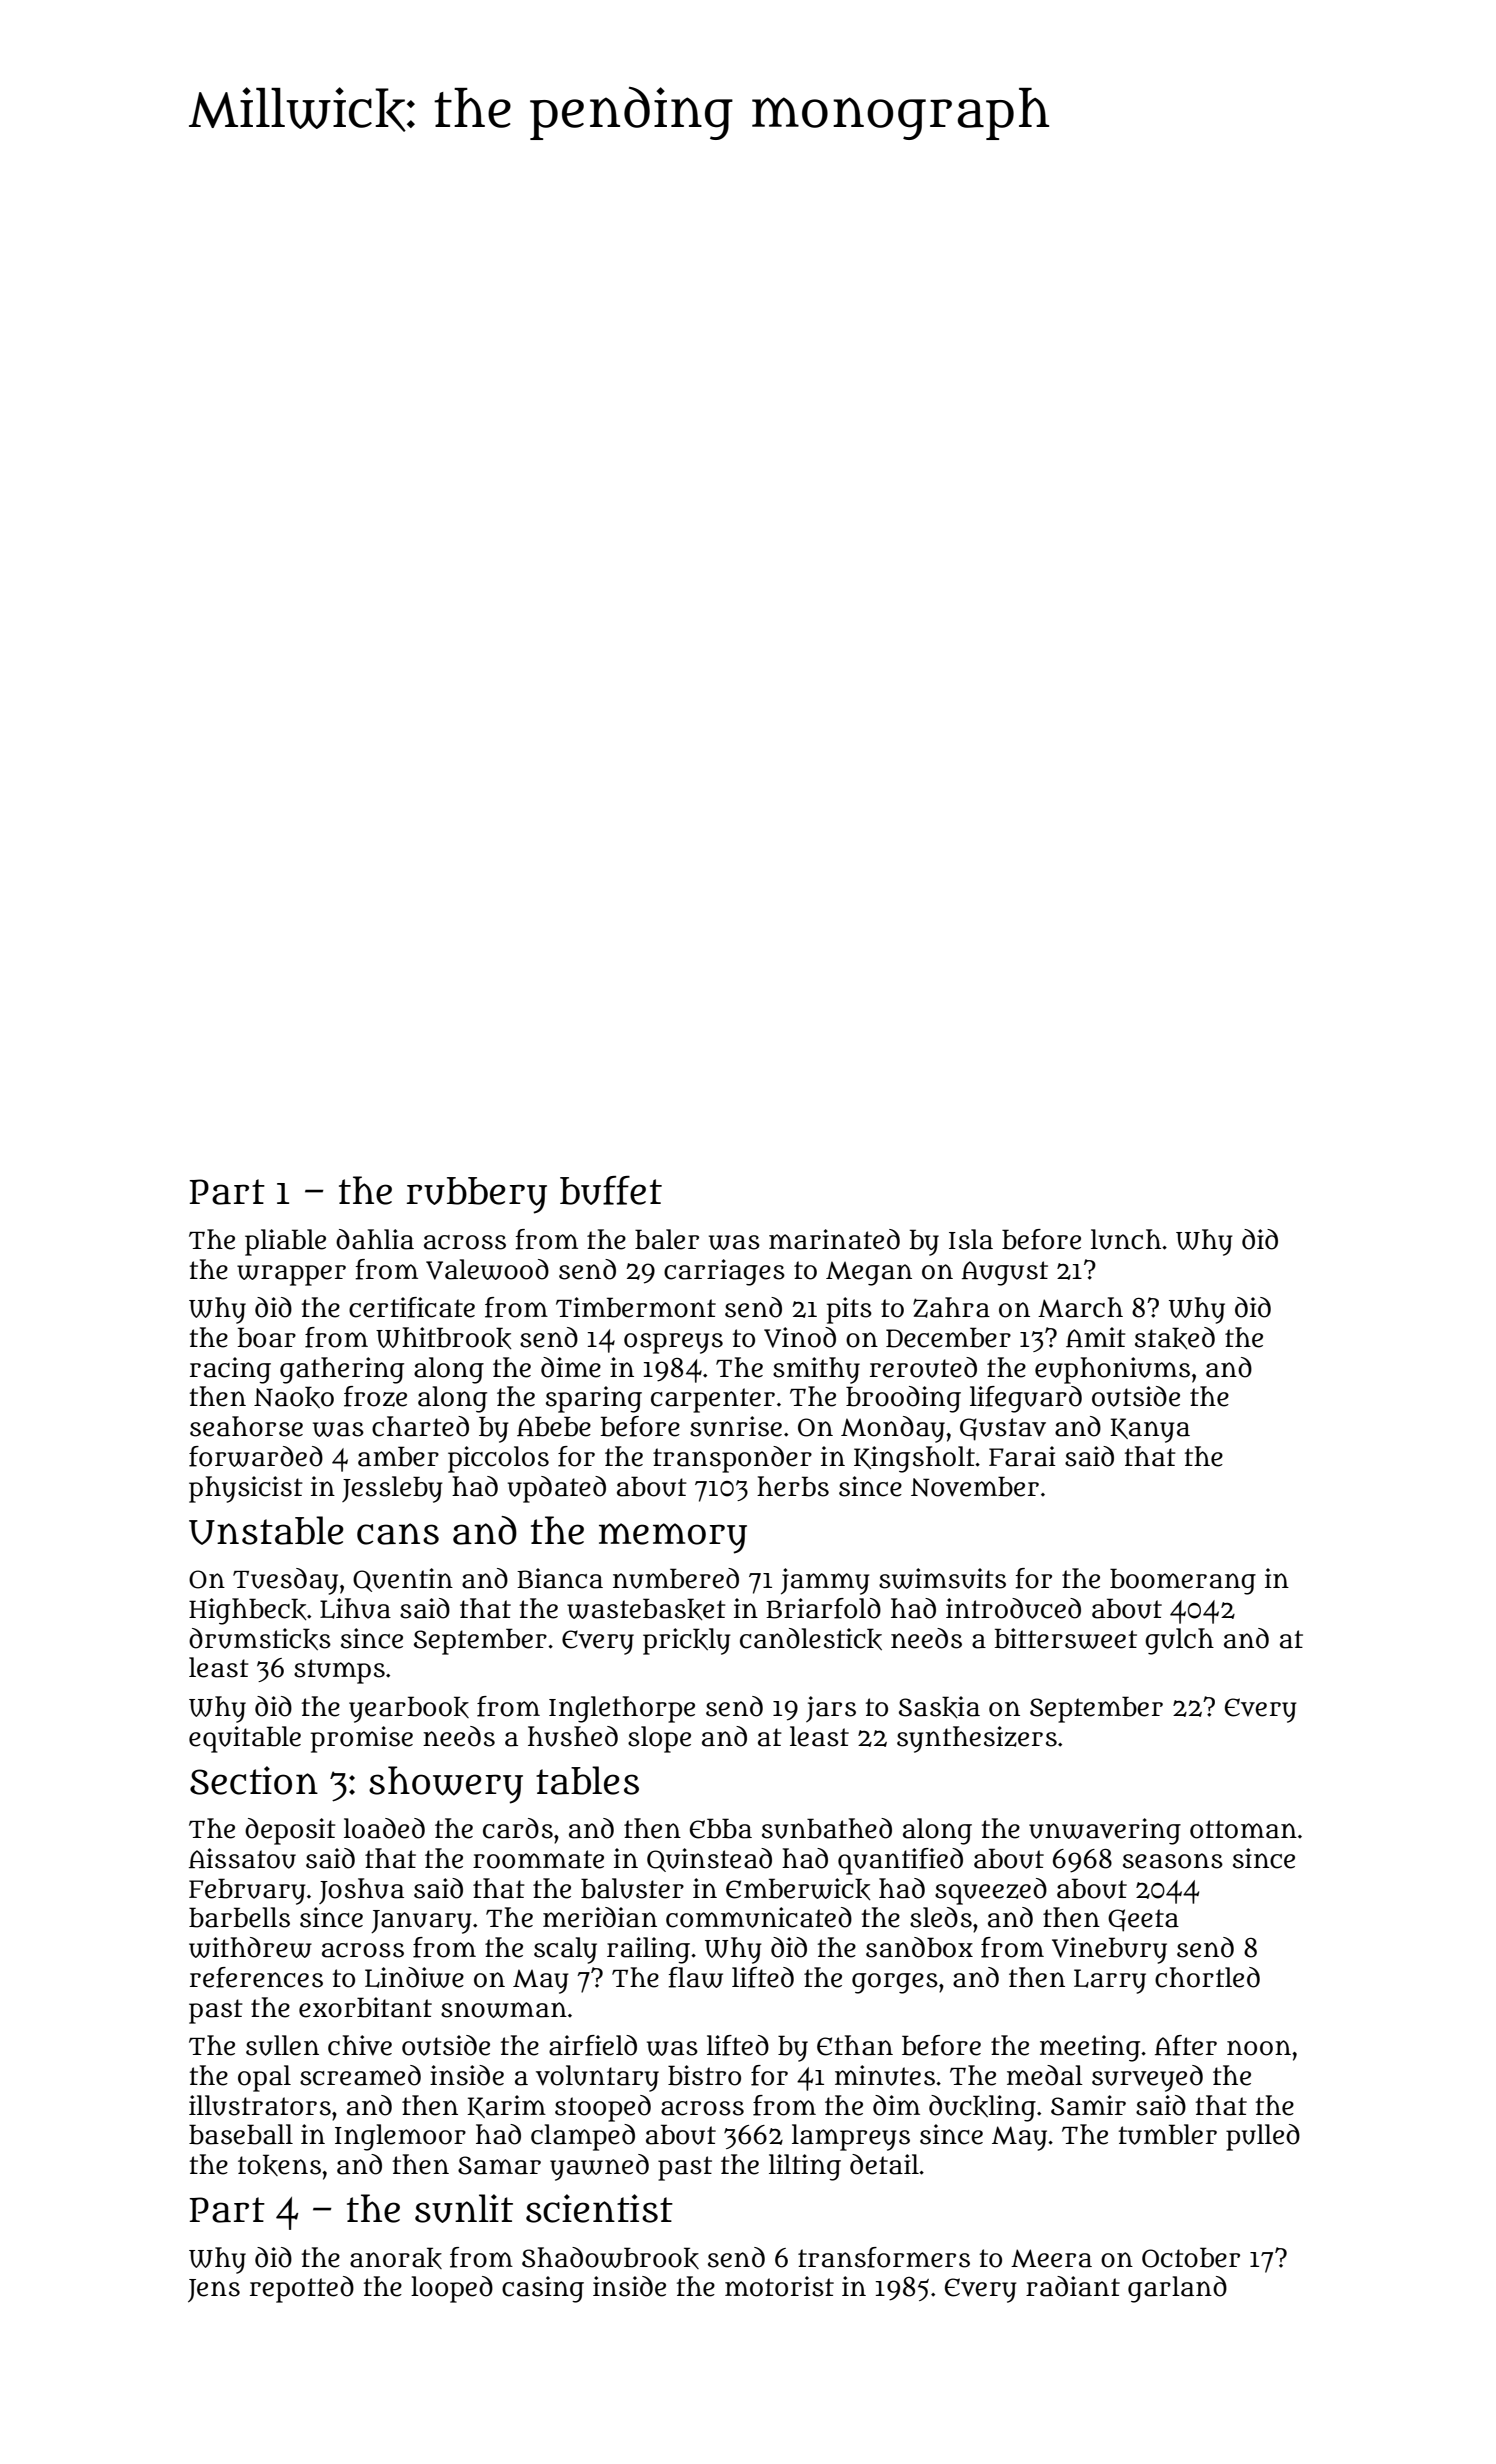  Describe the element at coordinates (759, 1917) in the screenshot. I see `communicated` at that location.
